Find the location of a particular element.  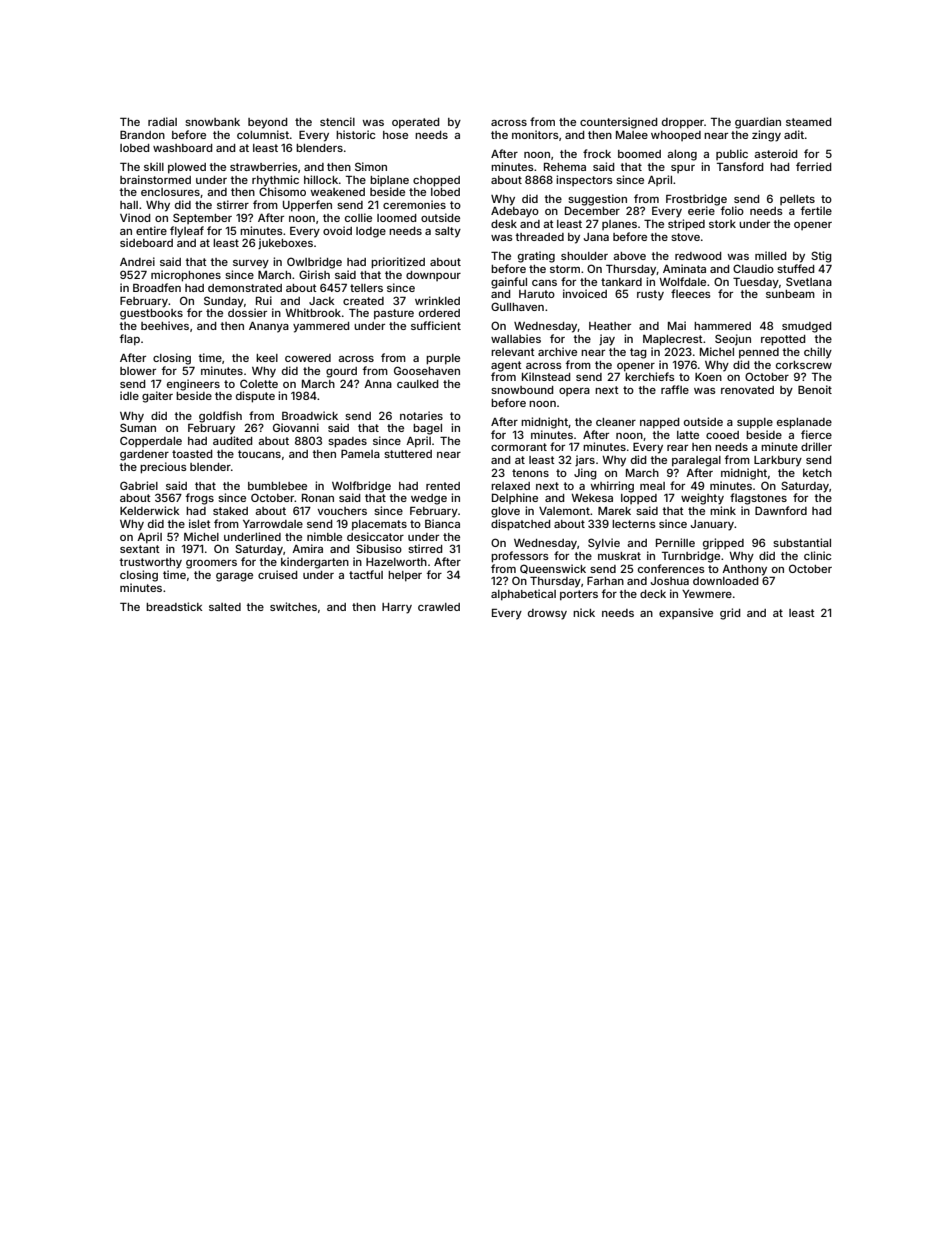

Yewmere is located at coordinates (707, 594).
